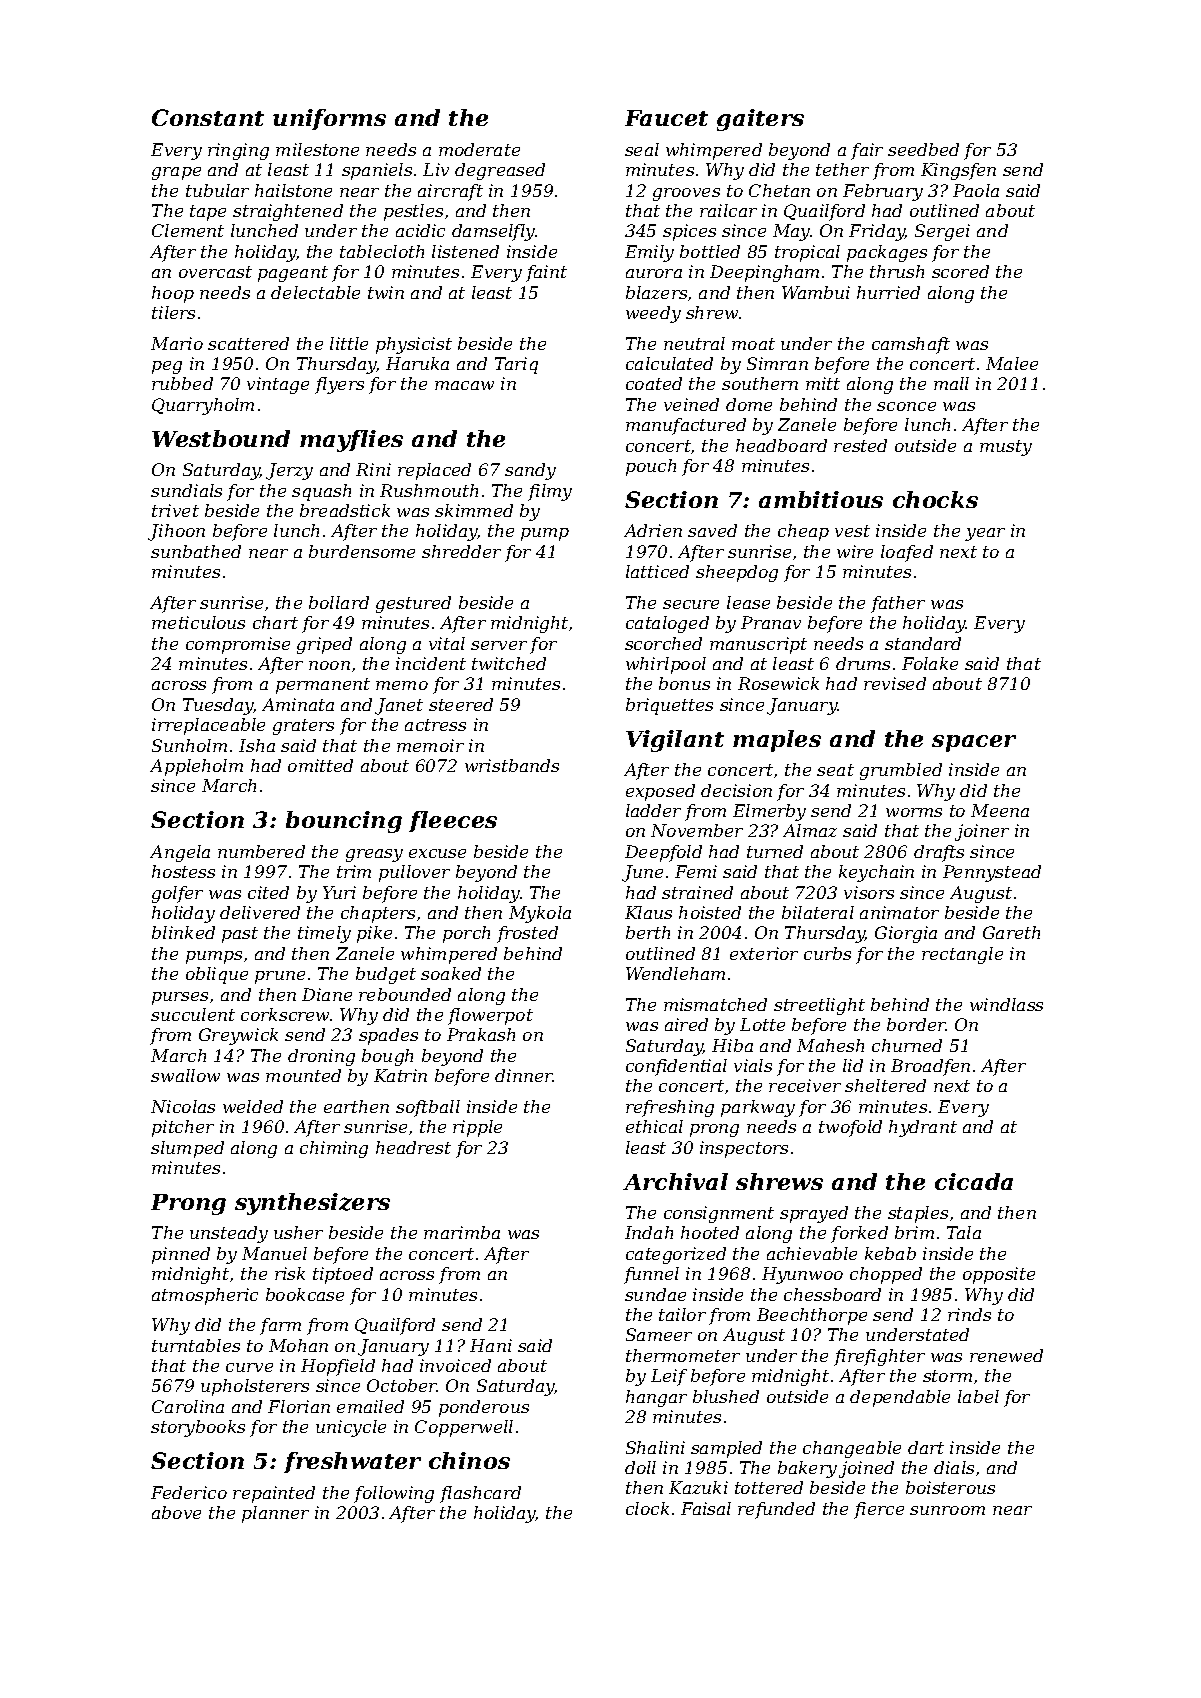 This document has height=1698, width=1201. What do you see at coordinates (1006, 1004) in the document?
I see `windlass` at bounding box center [1006, 1004].
